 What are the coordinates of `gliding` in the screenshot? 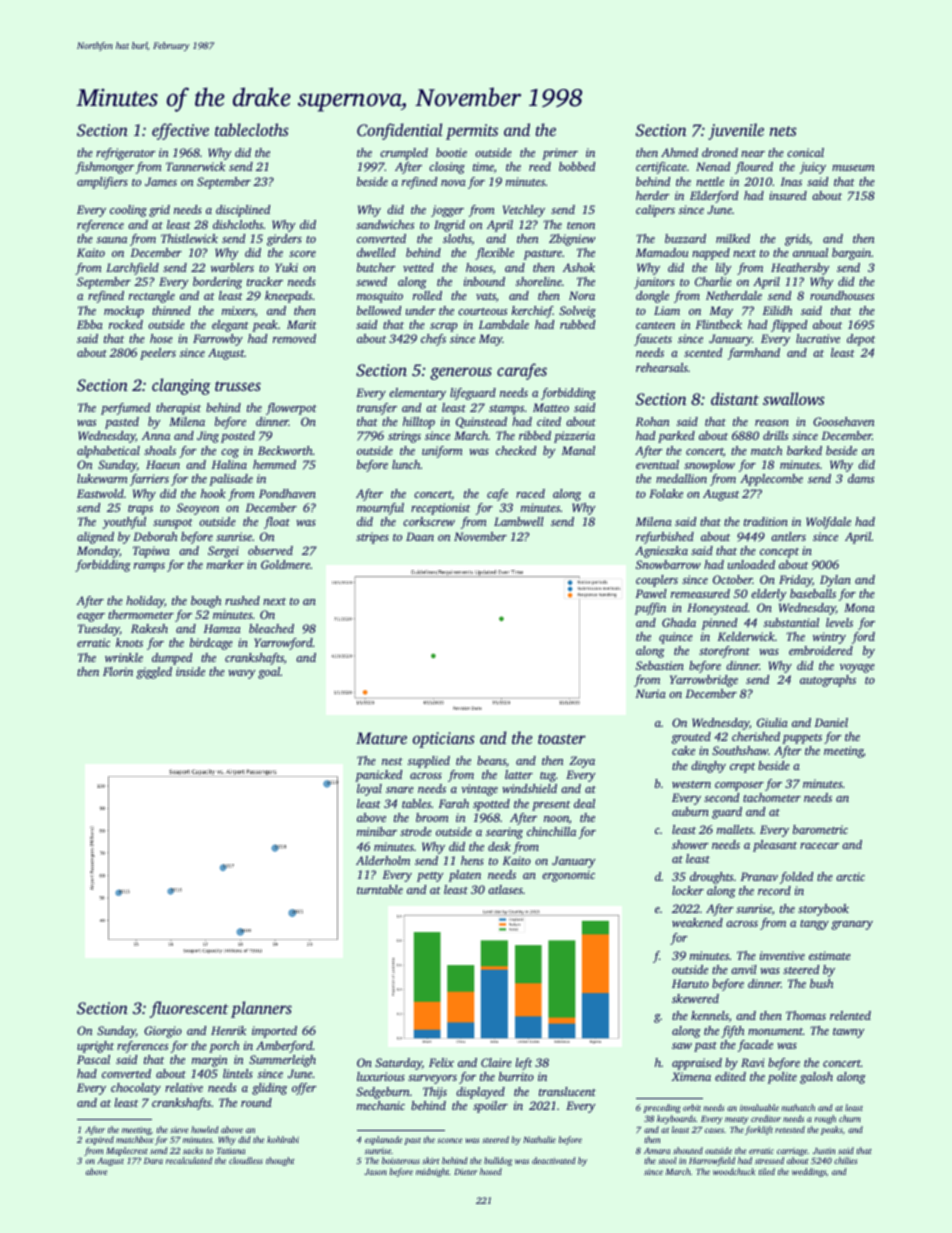 It's located at (269, 1089).
